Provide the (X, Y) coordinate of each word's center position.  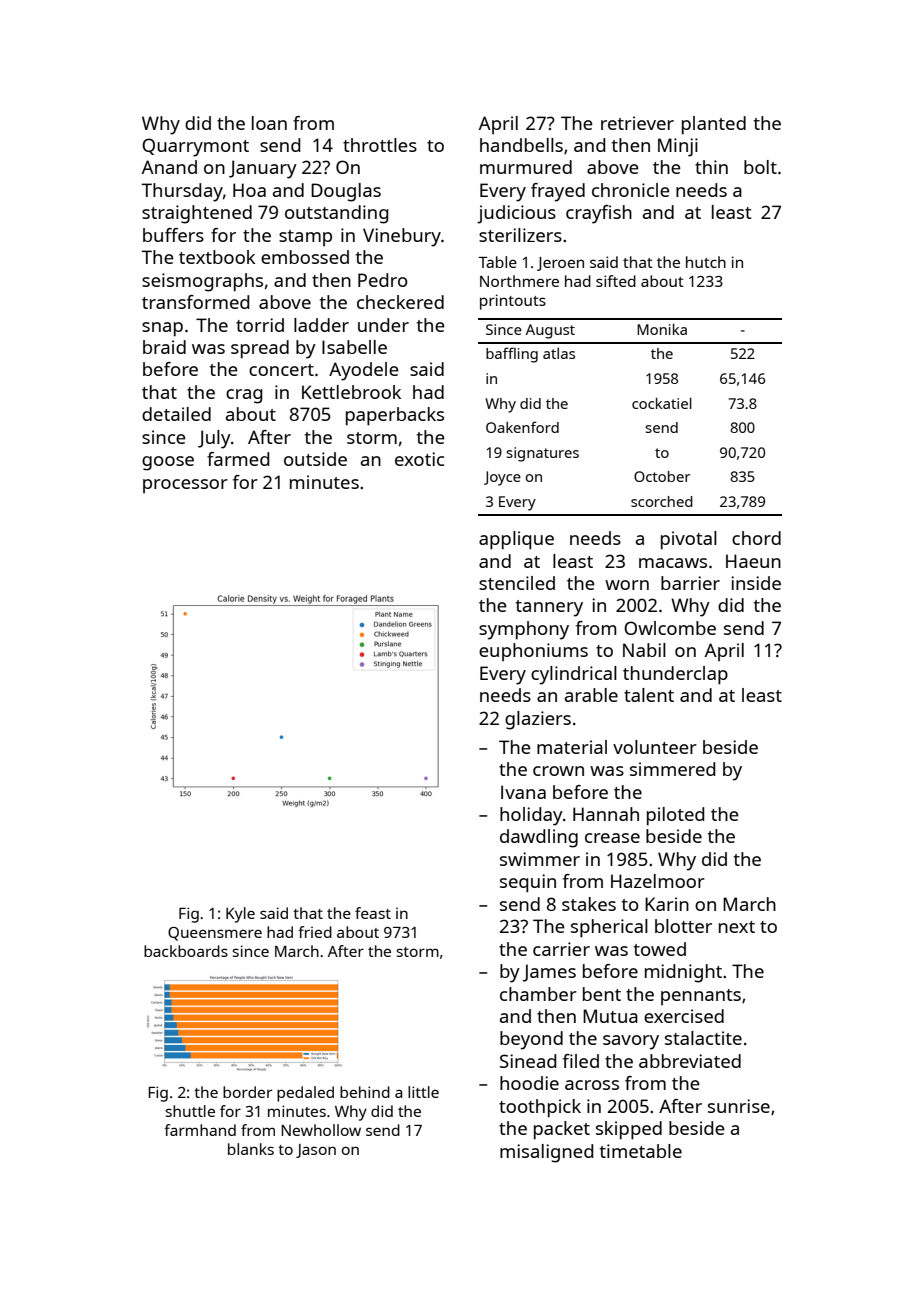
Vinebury (402, 237)
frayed (558, 192)
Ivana (523, 792)
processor (185, 486)
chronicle (631, 190)
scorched (662, 501)
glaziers (538, 720)
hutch (706, 262)
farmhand (200, 1130)
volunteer (655, 747)
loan (269, 123)
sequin (528, 883)
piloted (675, 816)
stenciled (517, 583)
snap (162, 329)
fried (315, 932)
